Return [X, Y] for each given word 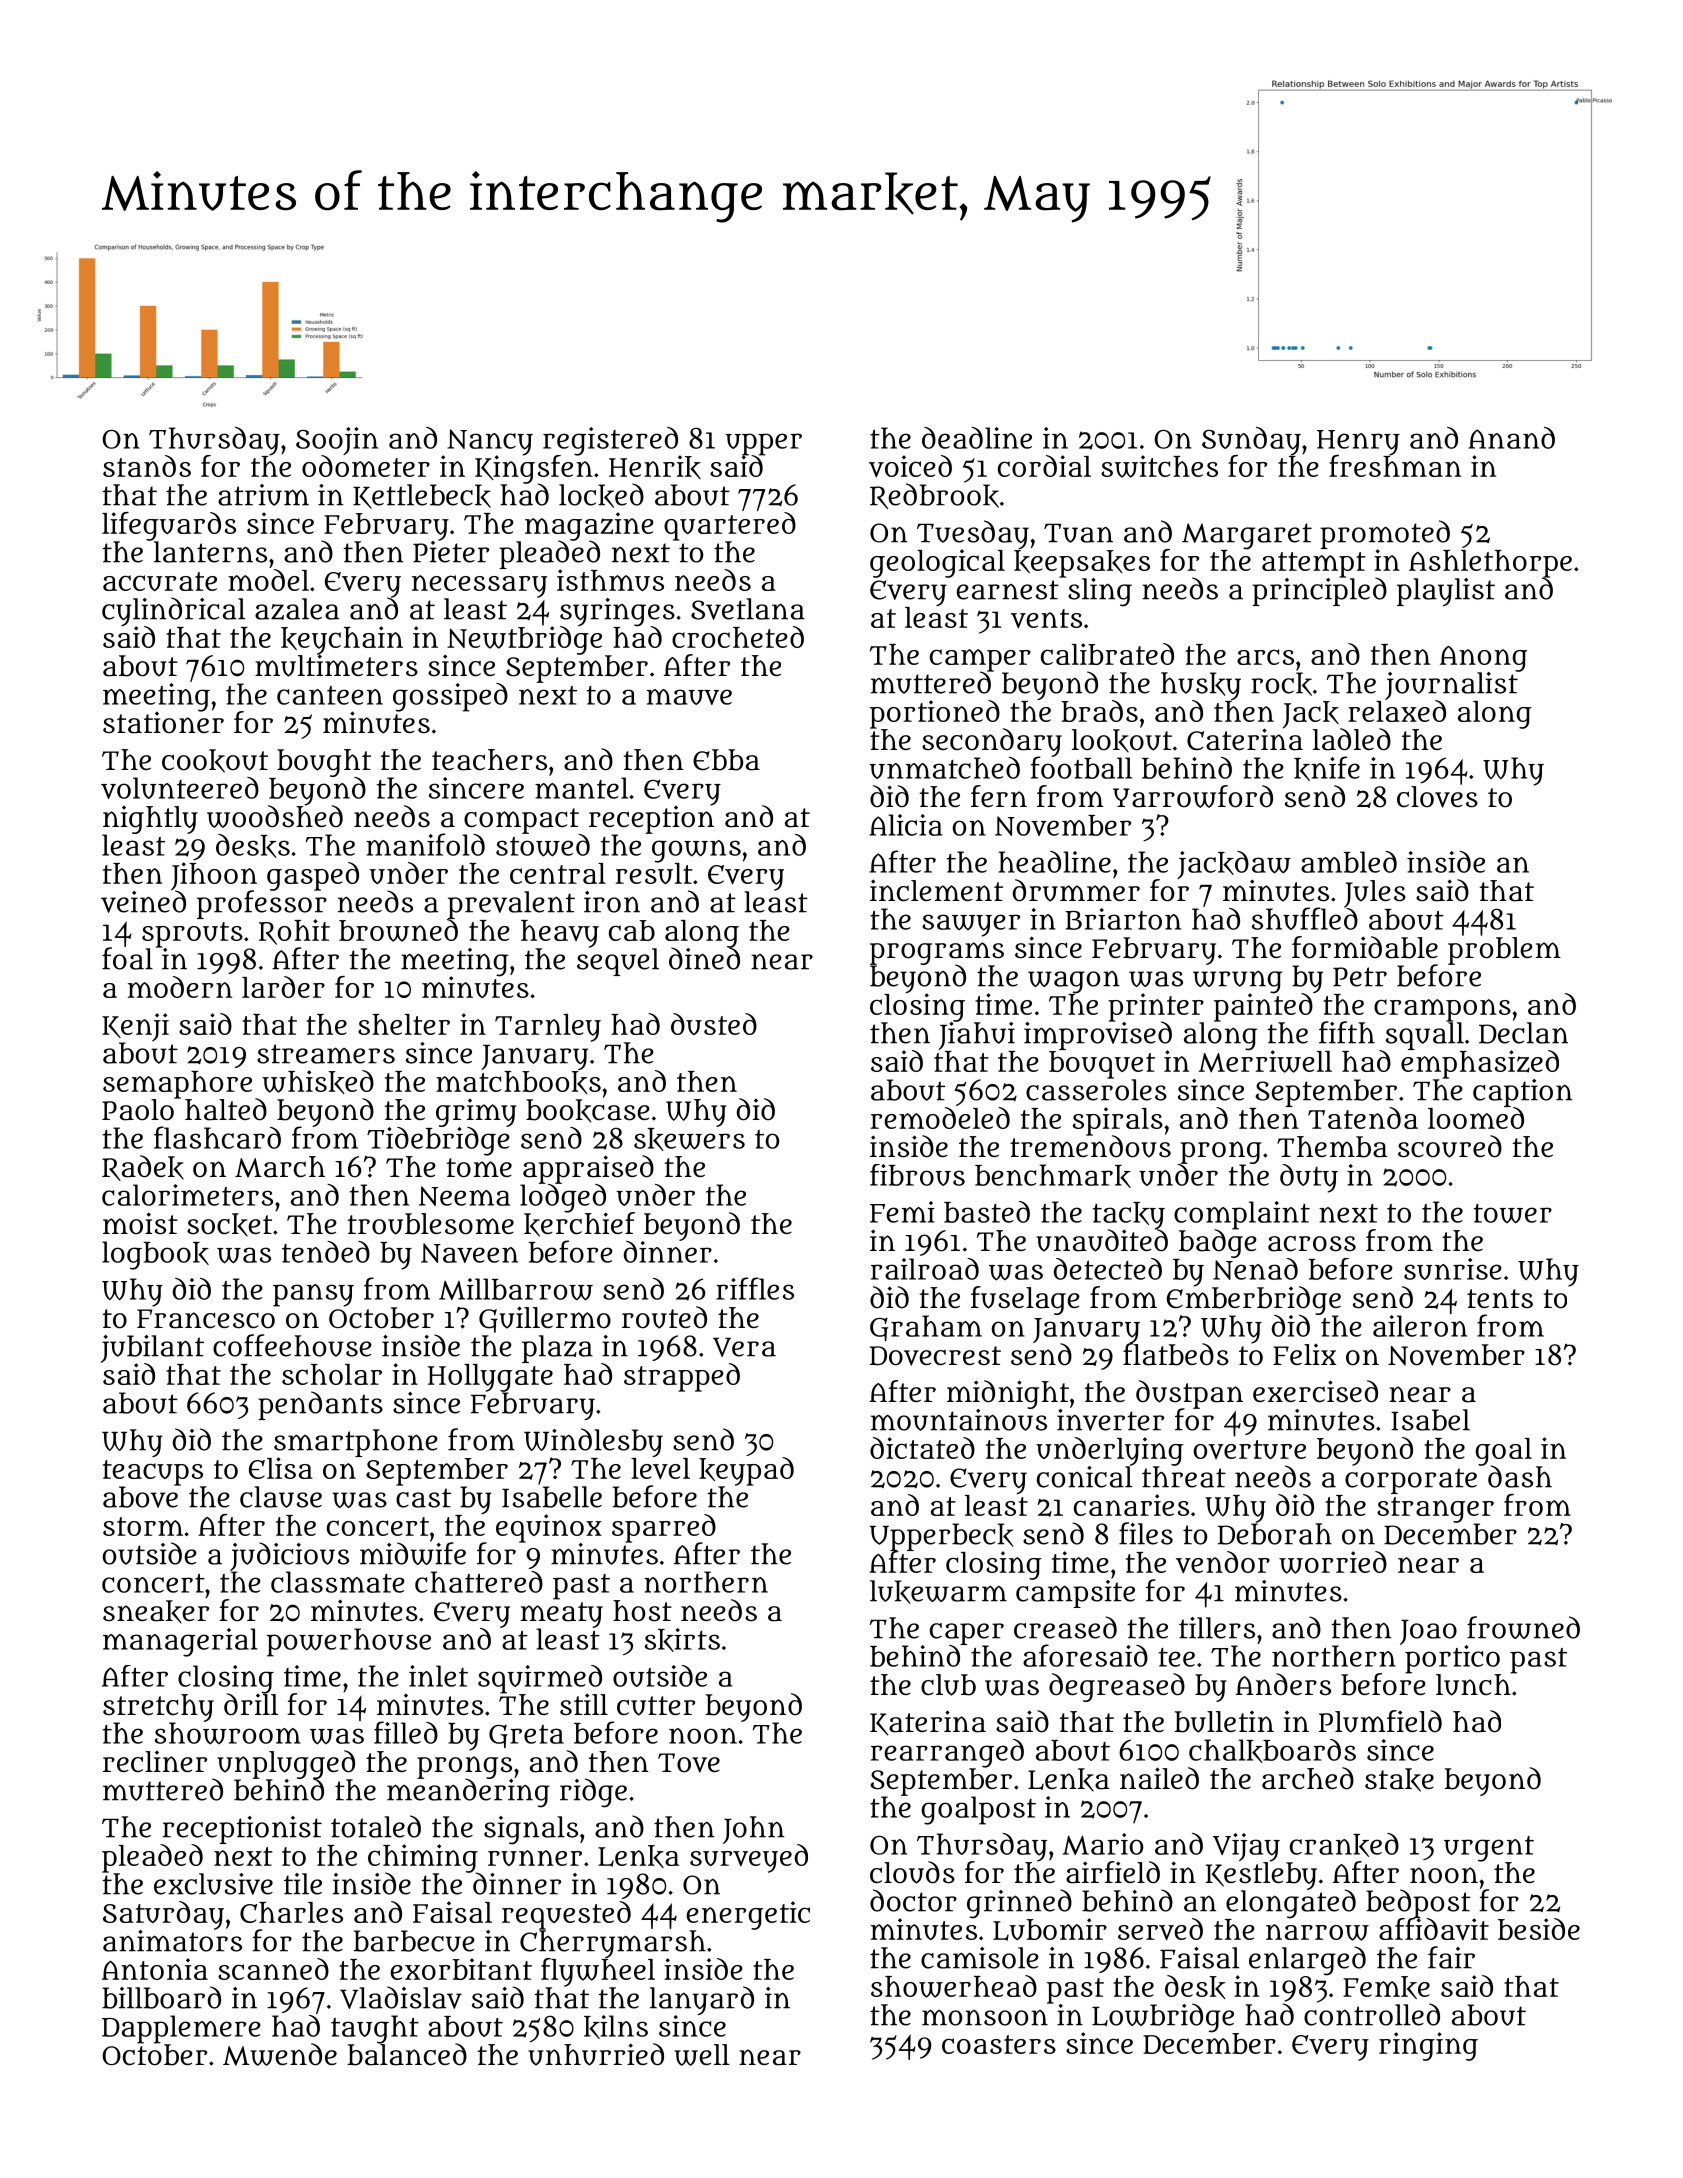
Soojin [337, 441]
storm [143, 1526]
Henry [1358, 442]
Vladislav [401, 1997]
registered [610, 441]
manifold [425, 844]
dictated [922, 1448]
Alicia [906, 825]
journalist [1451, 686]
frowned [1523, 1627]
